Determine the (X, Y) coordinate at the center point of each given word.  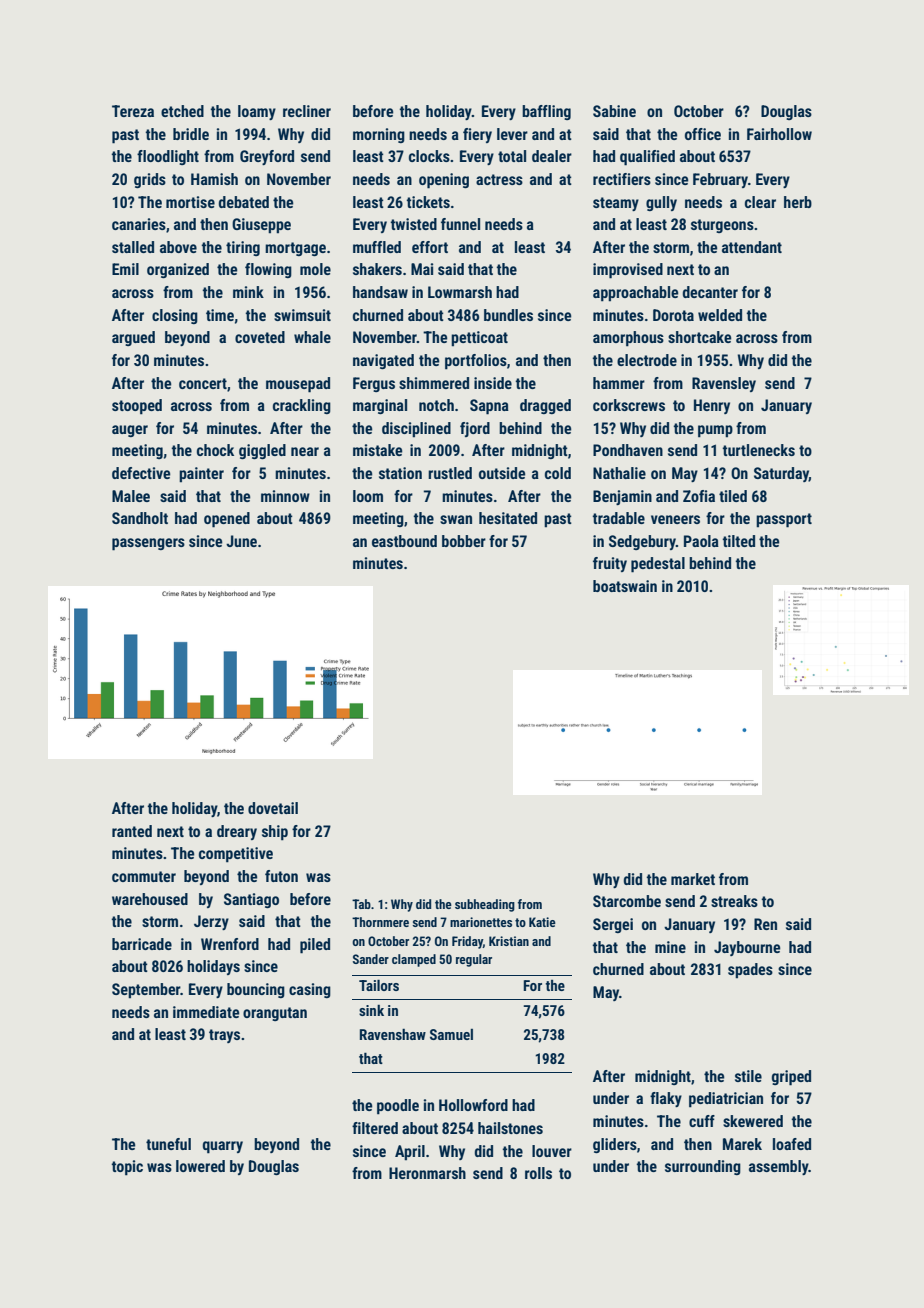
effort (430, 247)
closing (175, 316)
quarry (222, 1147)
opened (227, 520)
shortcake (700, 337)
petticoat (479, 339)
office (703, 134)
